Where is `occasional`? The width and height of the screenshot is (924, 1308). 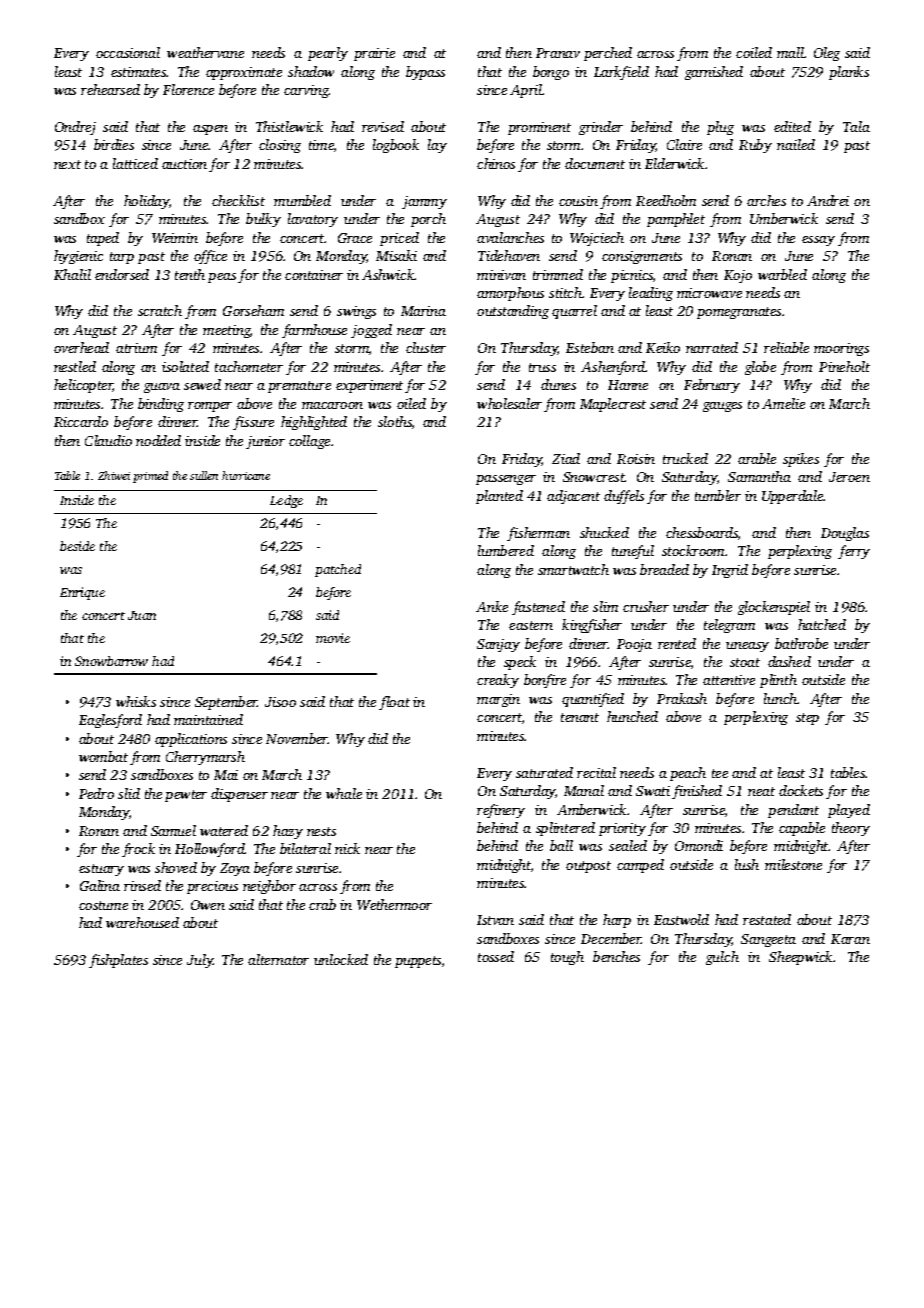
occasional is located at coordinates (128, 52).
